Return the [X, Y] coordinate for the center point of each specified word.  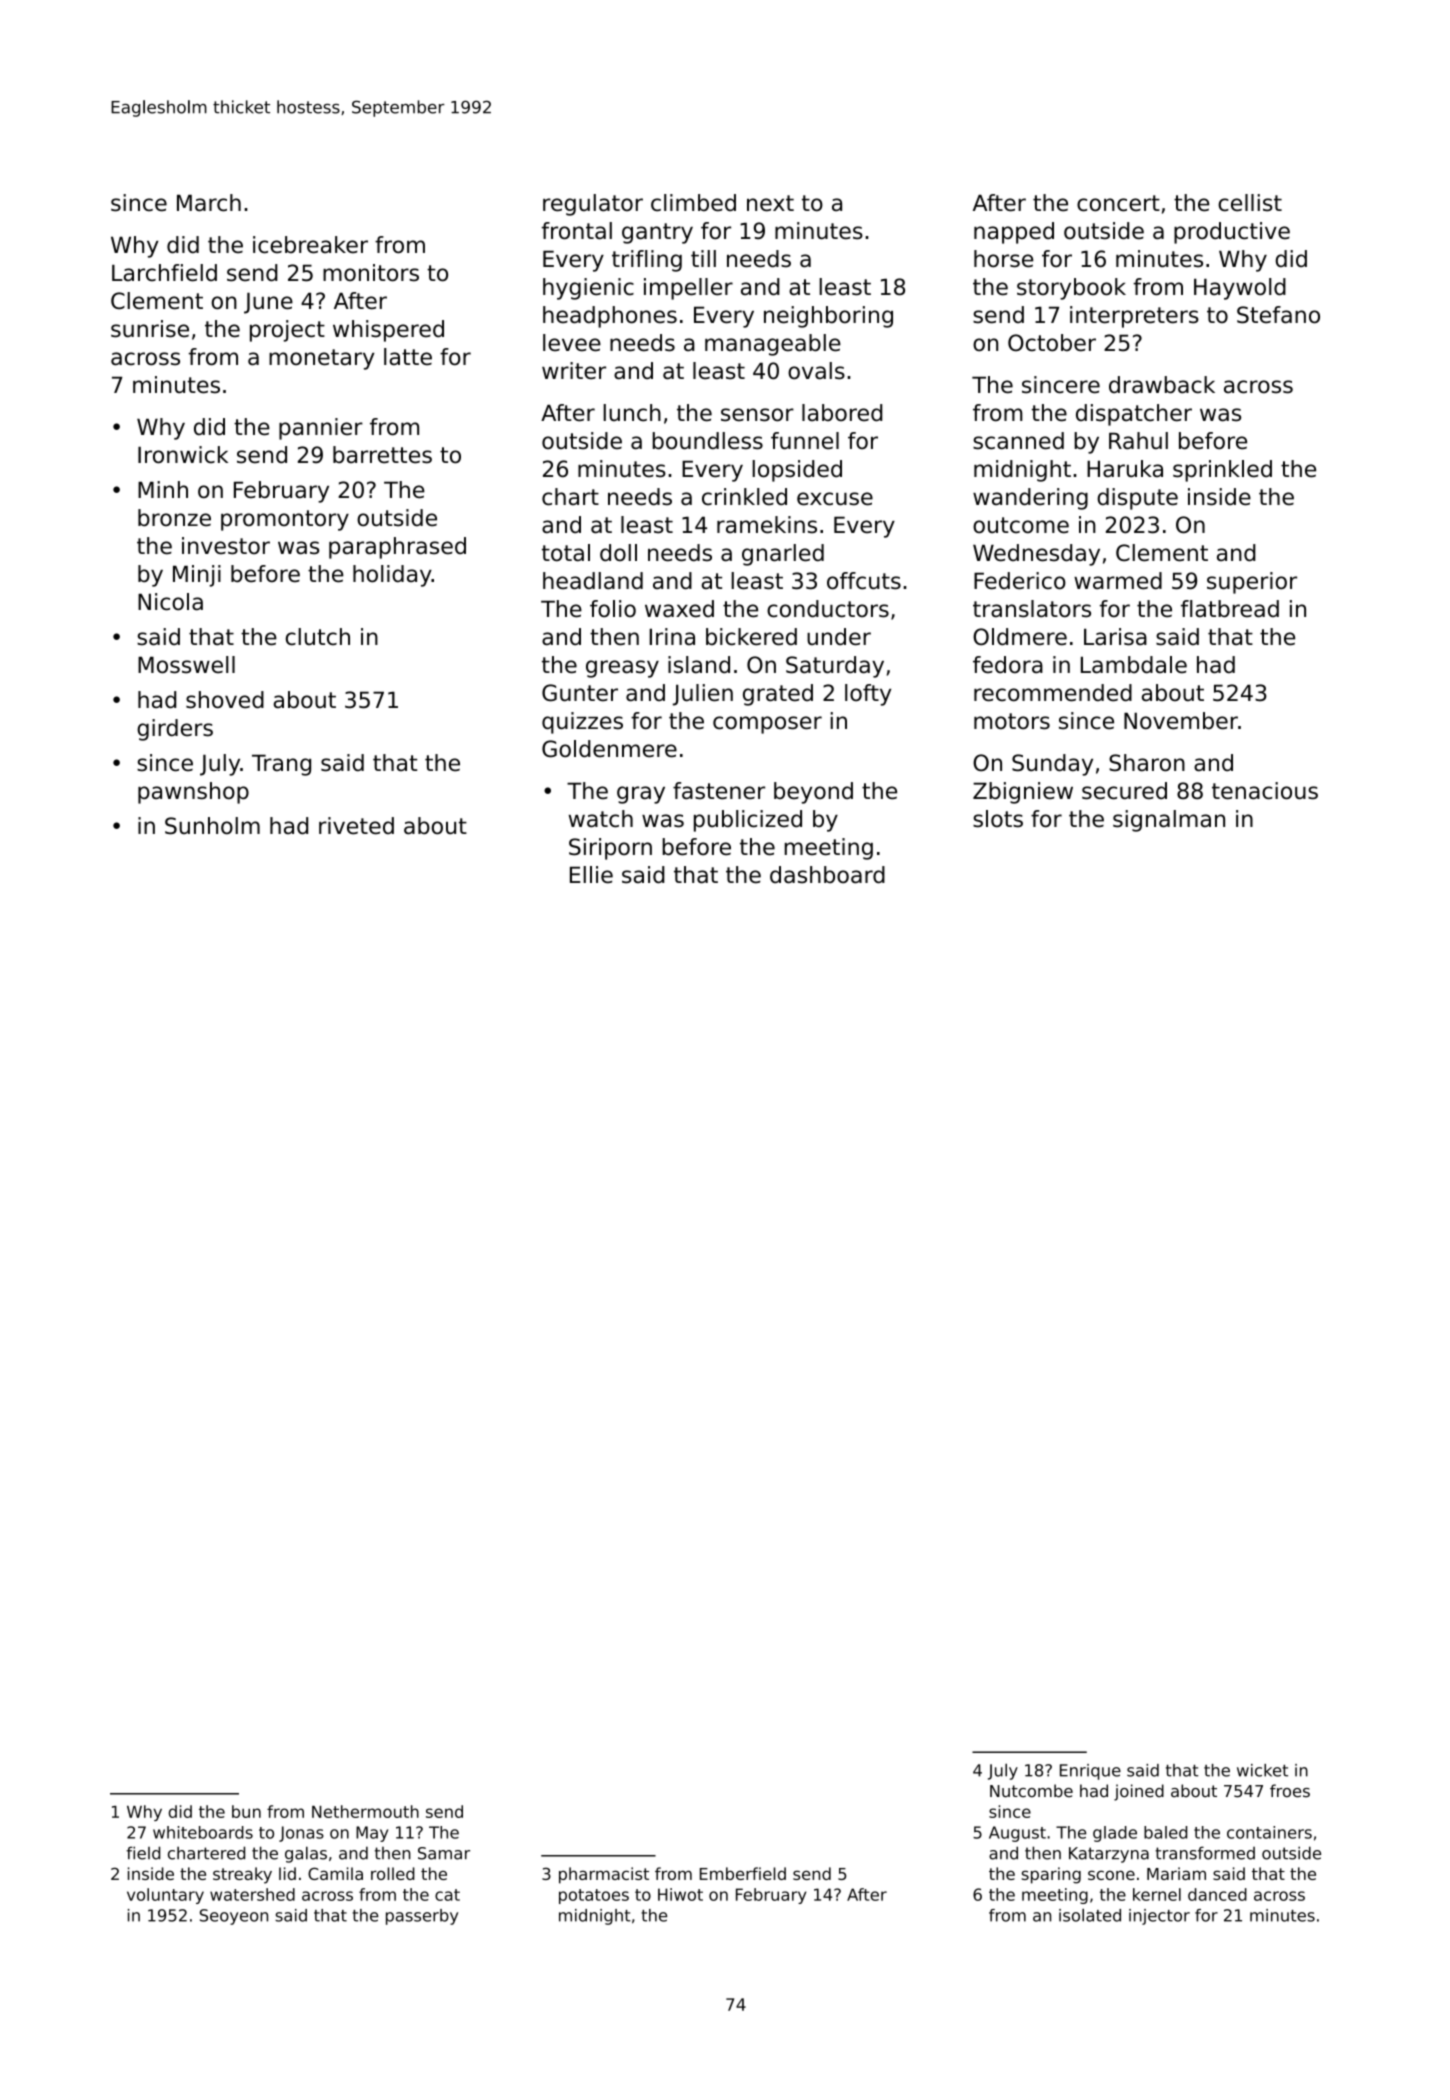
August [1017, 1834]
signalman [1169, 821]
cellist [1250, 203]
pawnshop [193, 793]
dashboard [827, 875]
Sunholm [212, 826]
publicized [748, 821]
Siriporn [610, 849]
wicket [1262, 1770]
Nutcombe [1031, 1791]
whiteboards [203, 1832]
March [209, 203]
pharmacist [604, 1875]
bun [246, 1811]
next [770, 203]
